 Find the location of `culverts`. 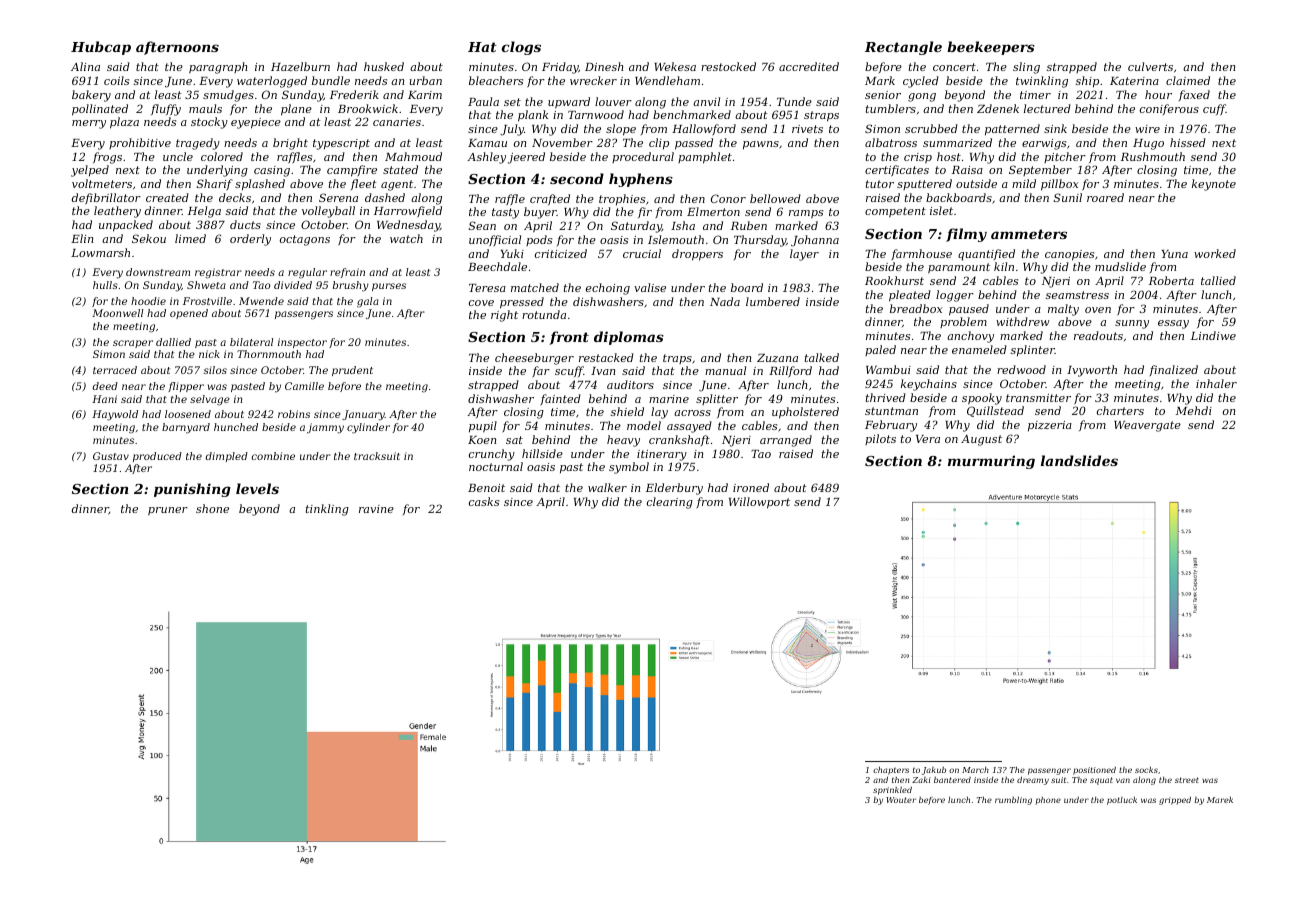

culverts is located at coordinates (1150, 66).
